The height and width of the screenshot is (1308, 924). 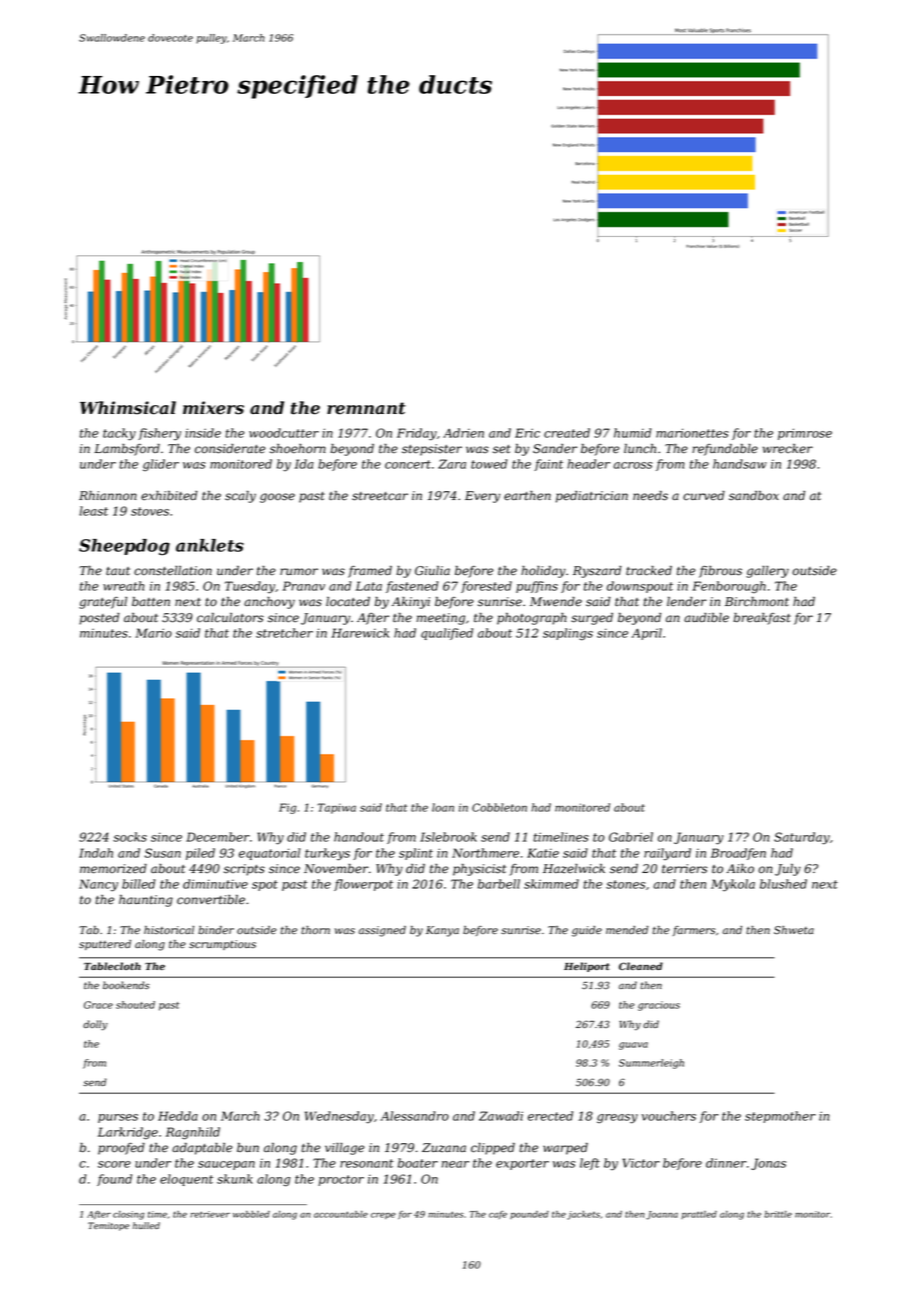 What do you see at coordinates (463, 433) in the screenshot?
I see `Adrien` at bounding box center [463, 433].
